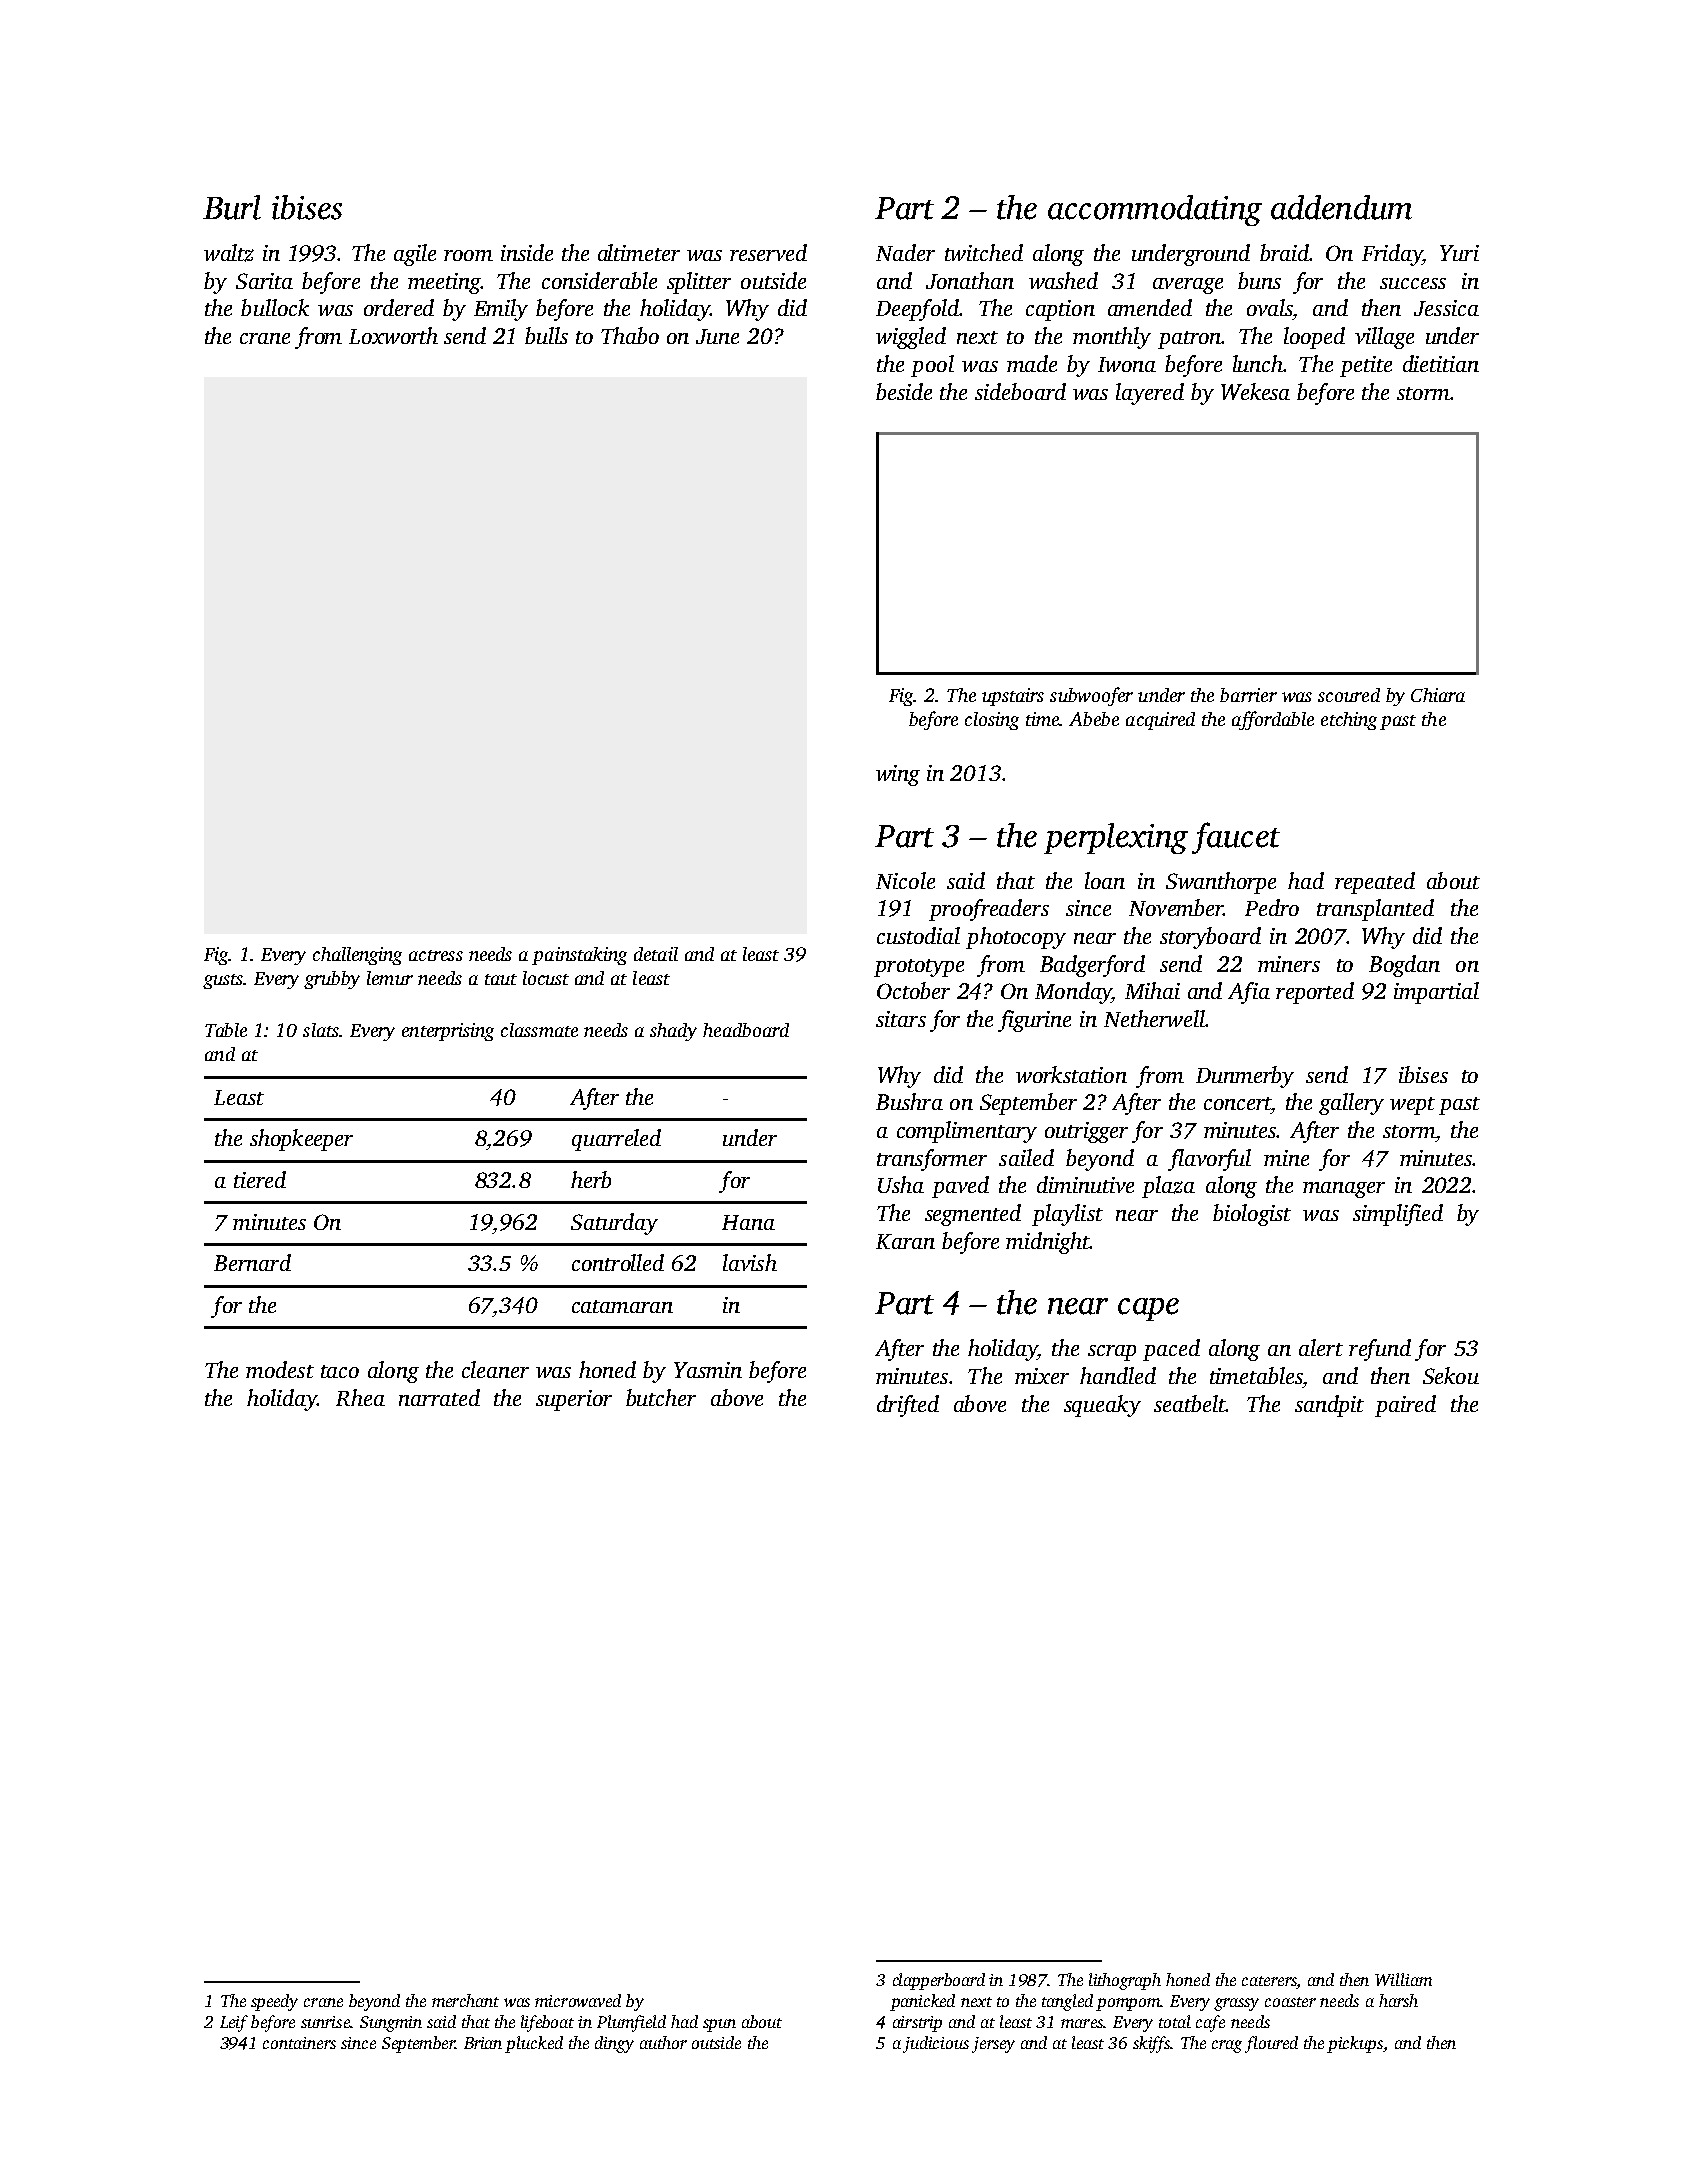  What do you see at coordinates (357, 956) in the document?
I see `challenging` at bounding box center [357, 956].
